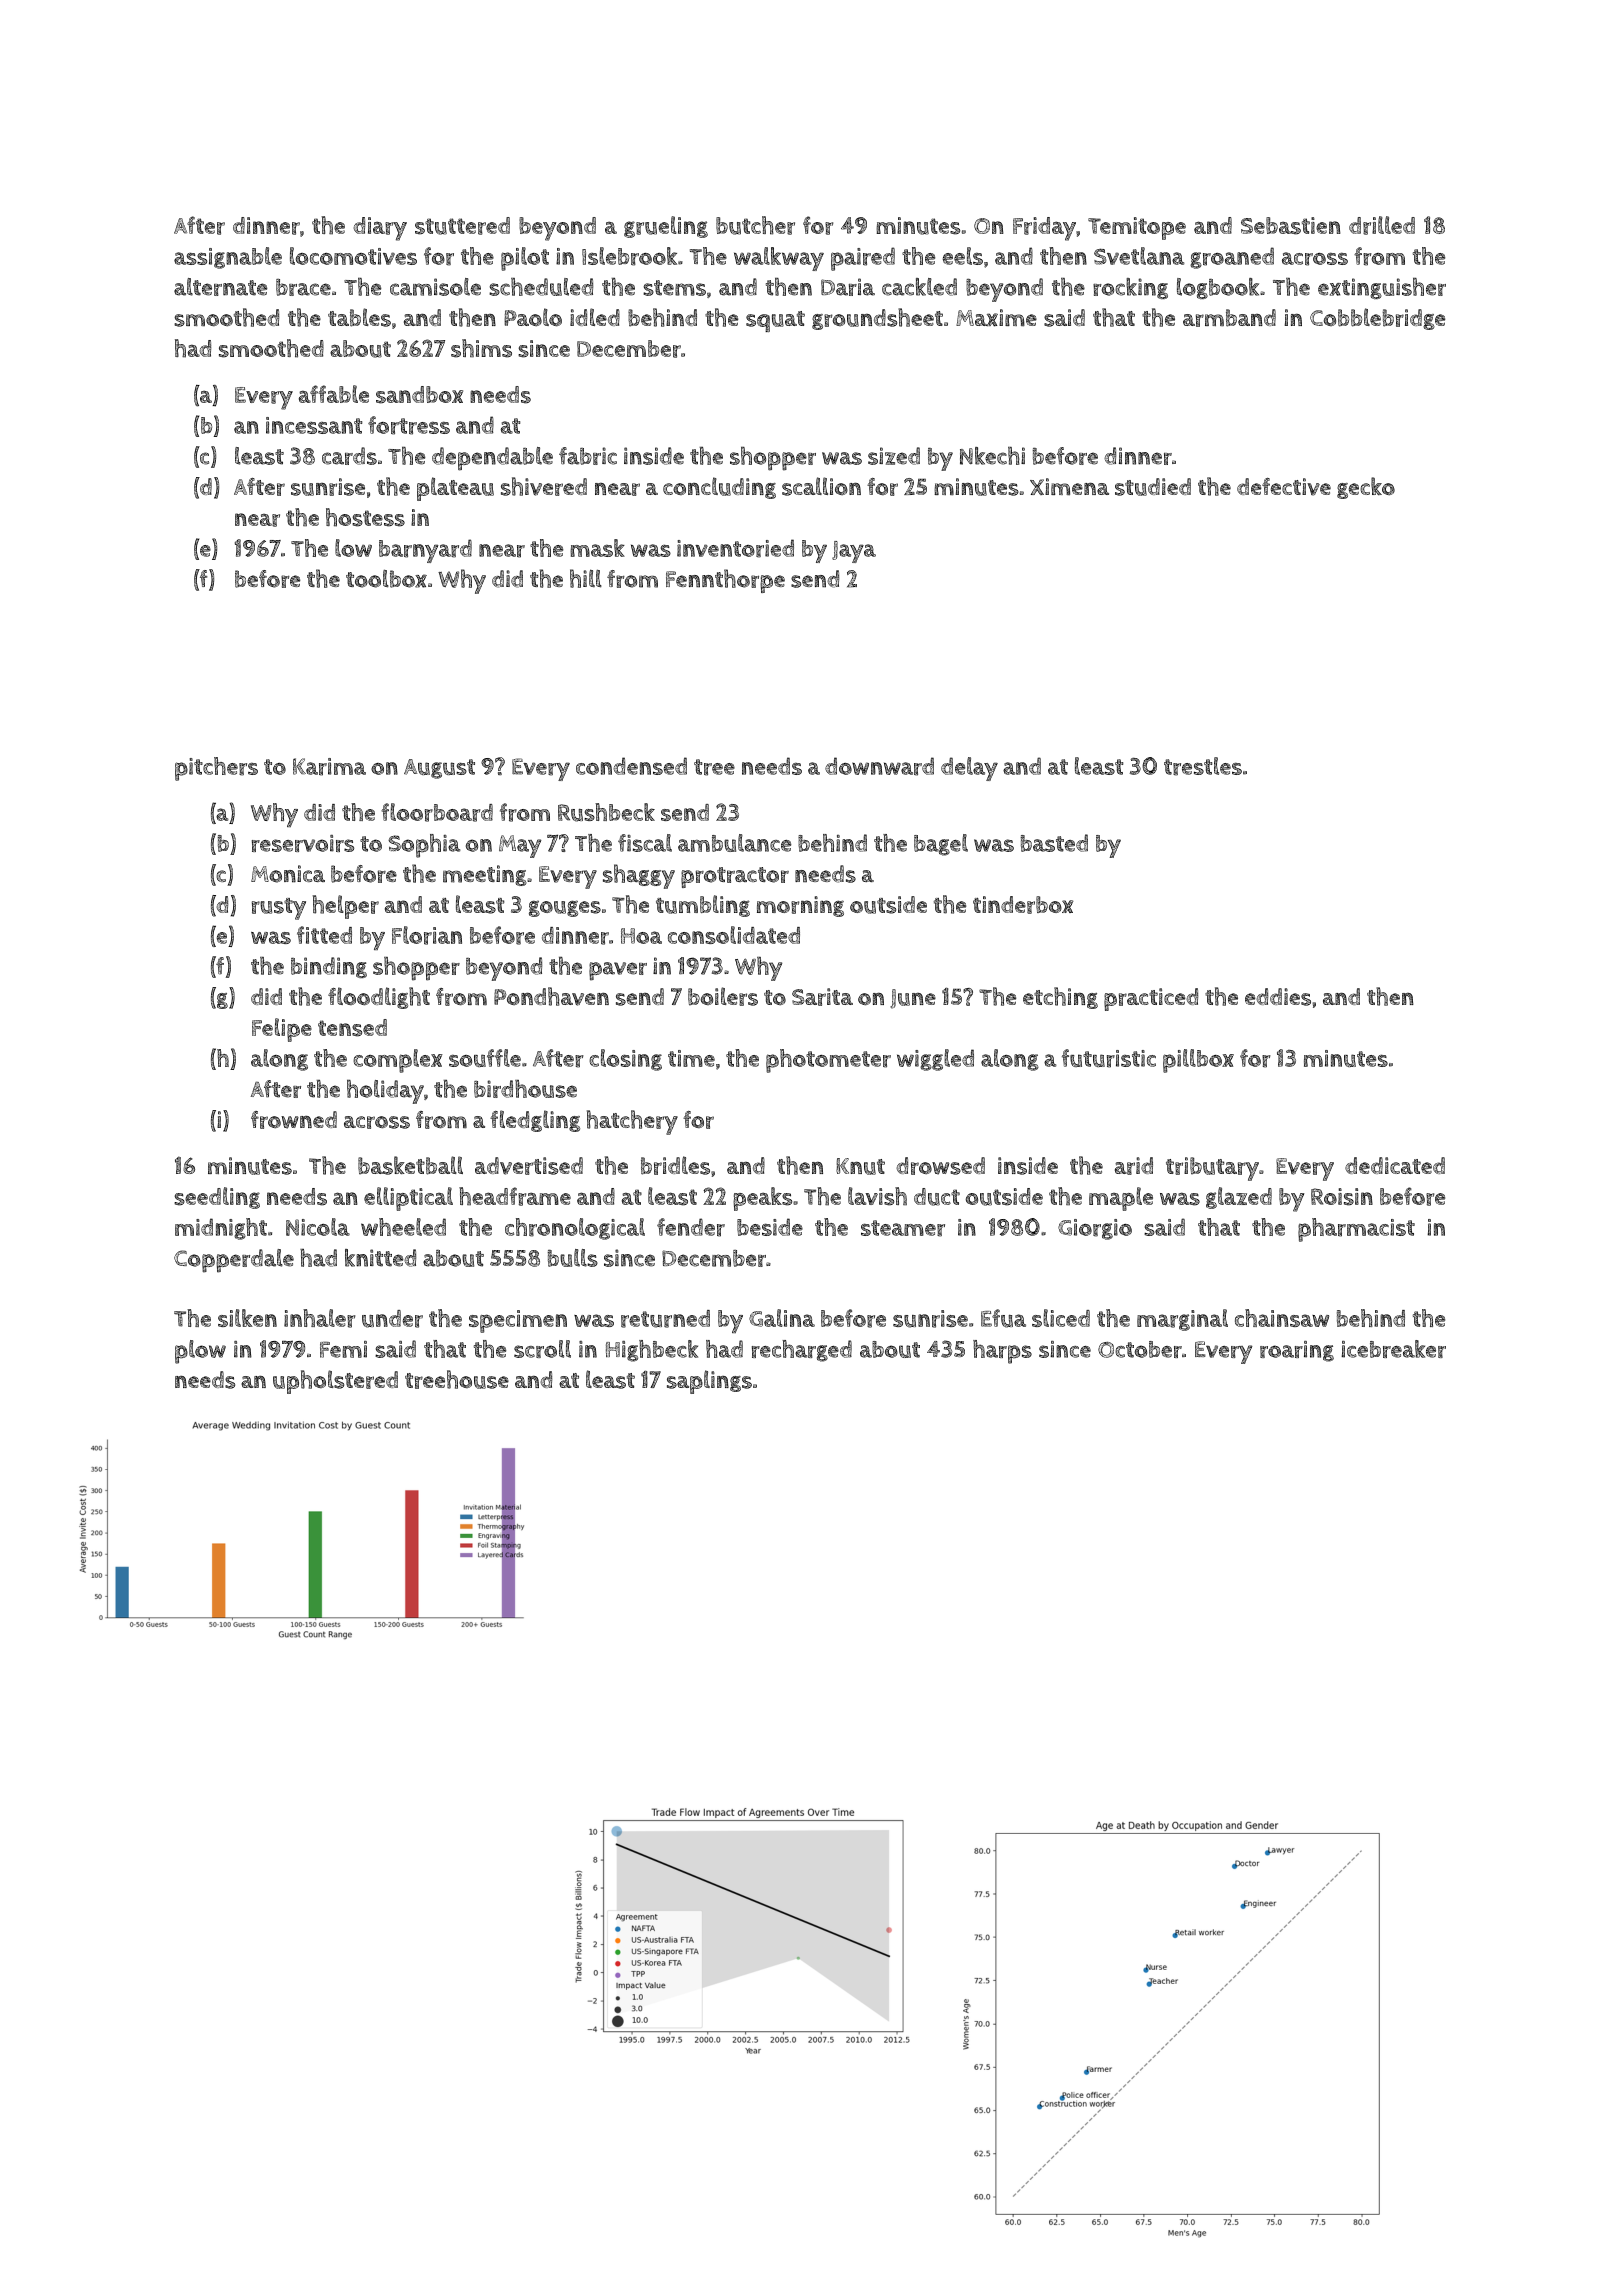 This image has width=1620, height=2292. Describe the element at coordinates (762, 1199) in the image. I see `peaks` at that location.
